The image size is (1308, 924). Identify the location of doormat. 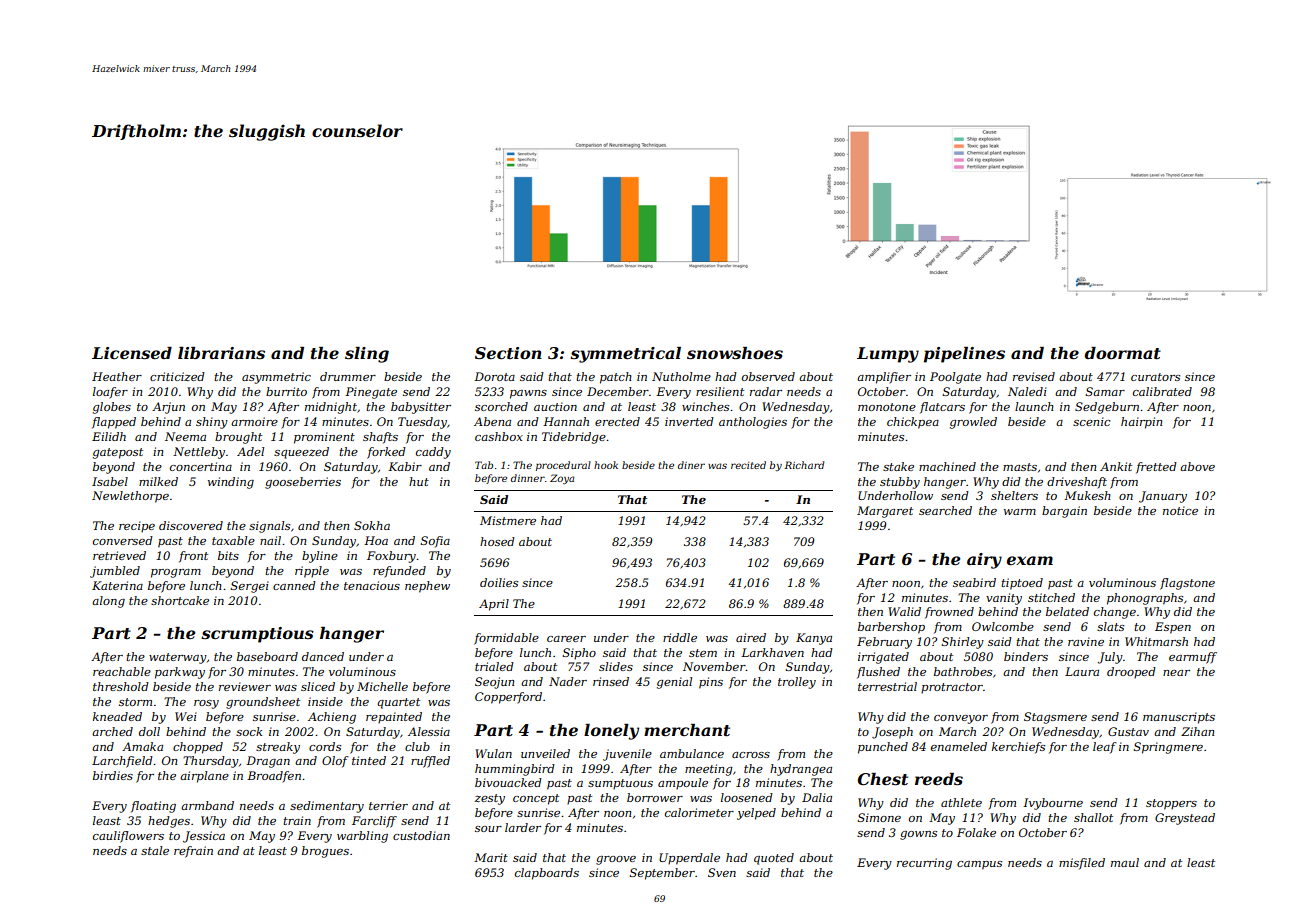
(1123, 353).
